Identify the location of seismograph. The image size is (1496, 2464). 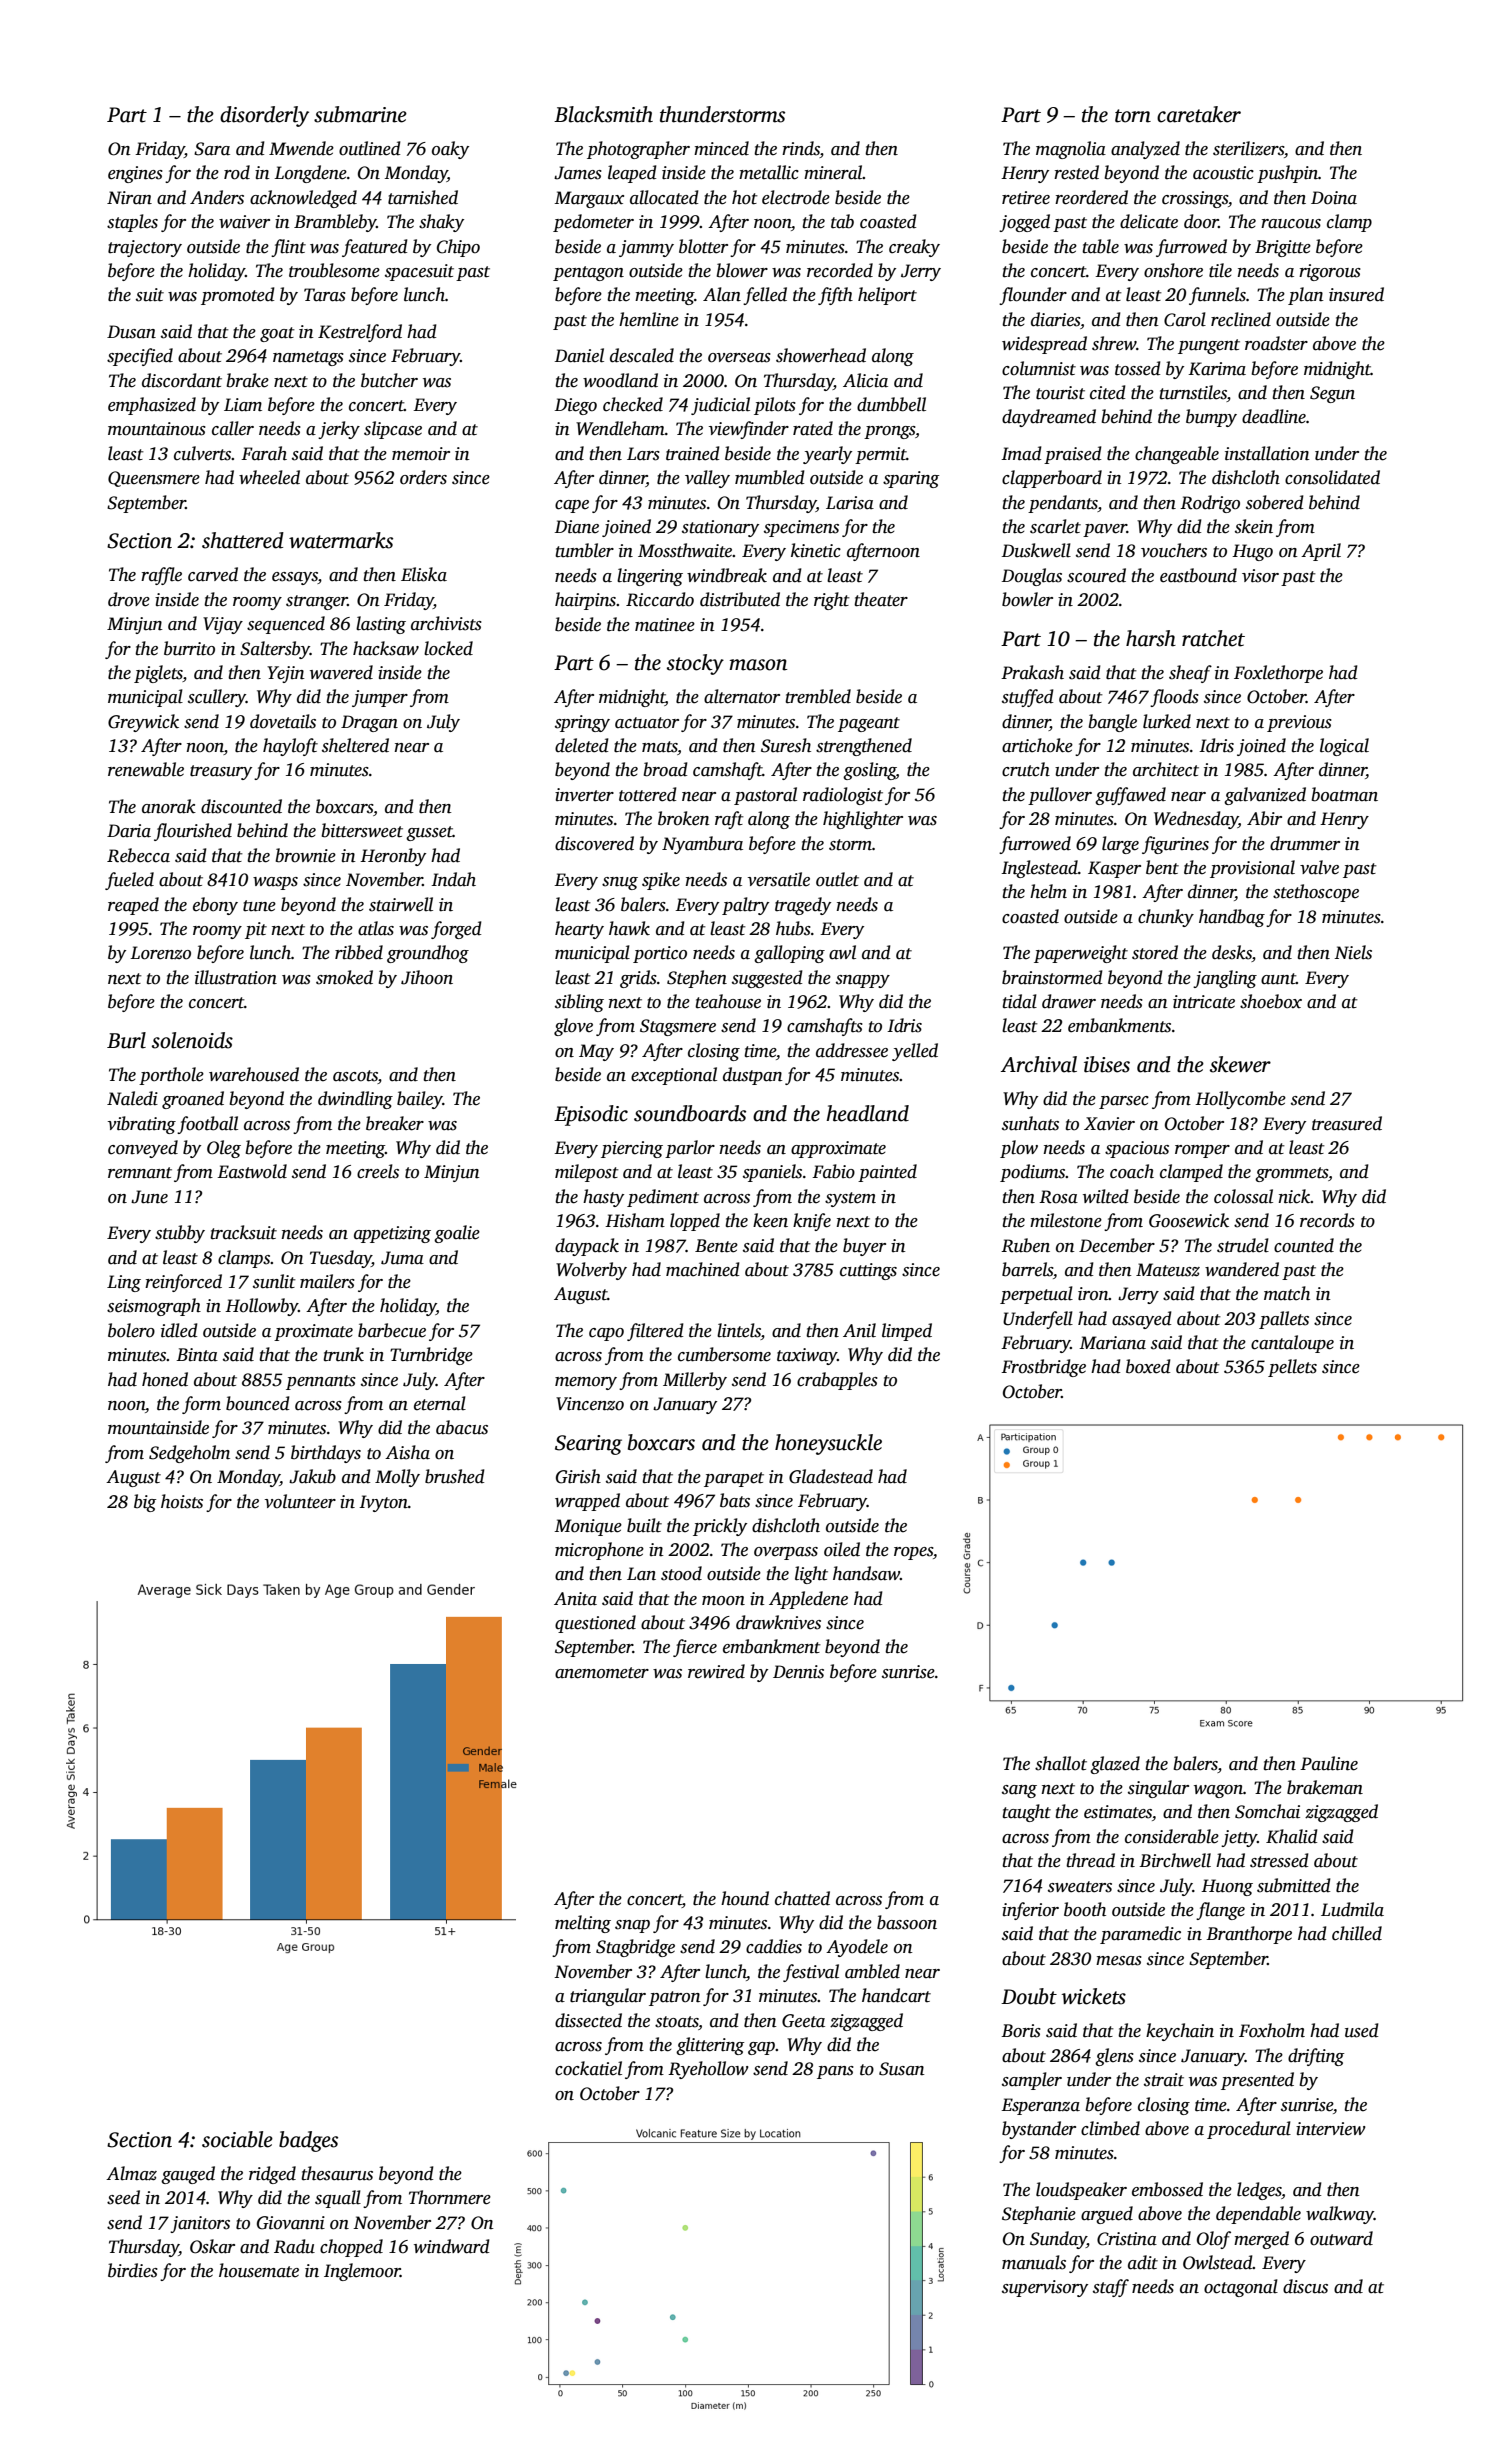
(154, 1307).
